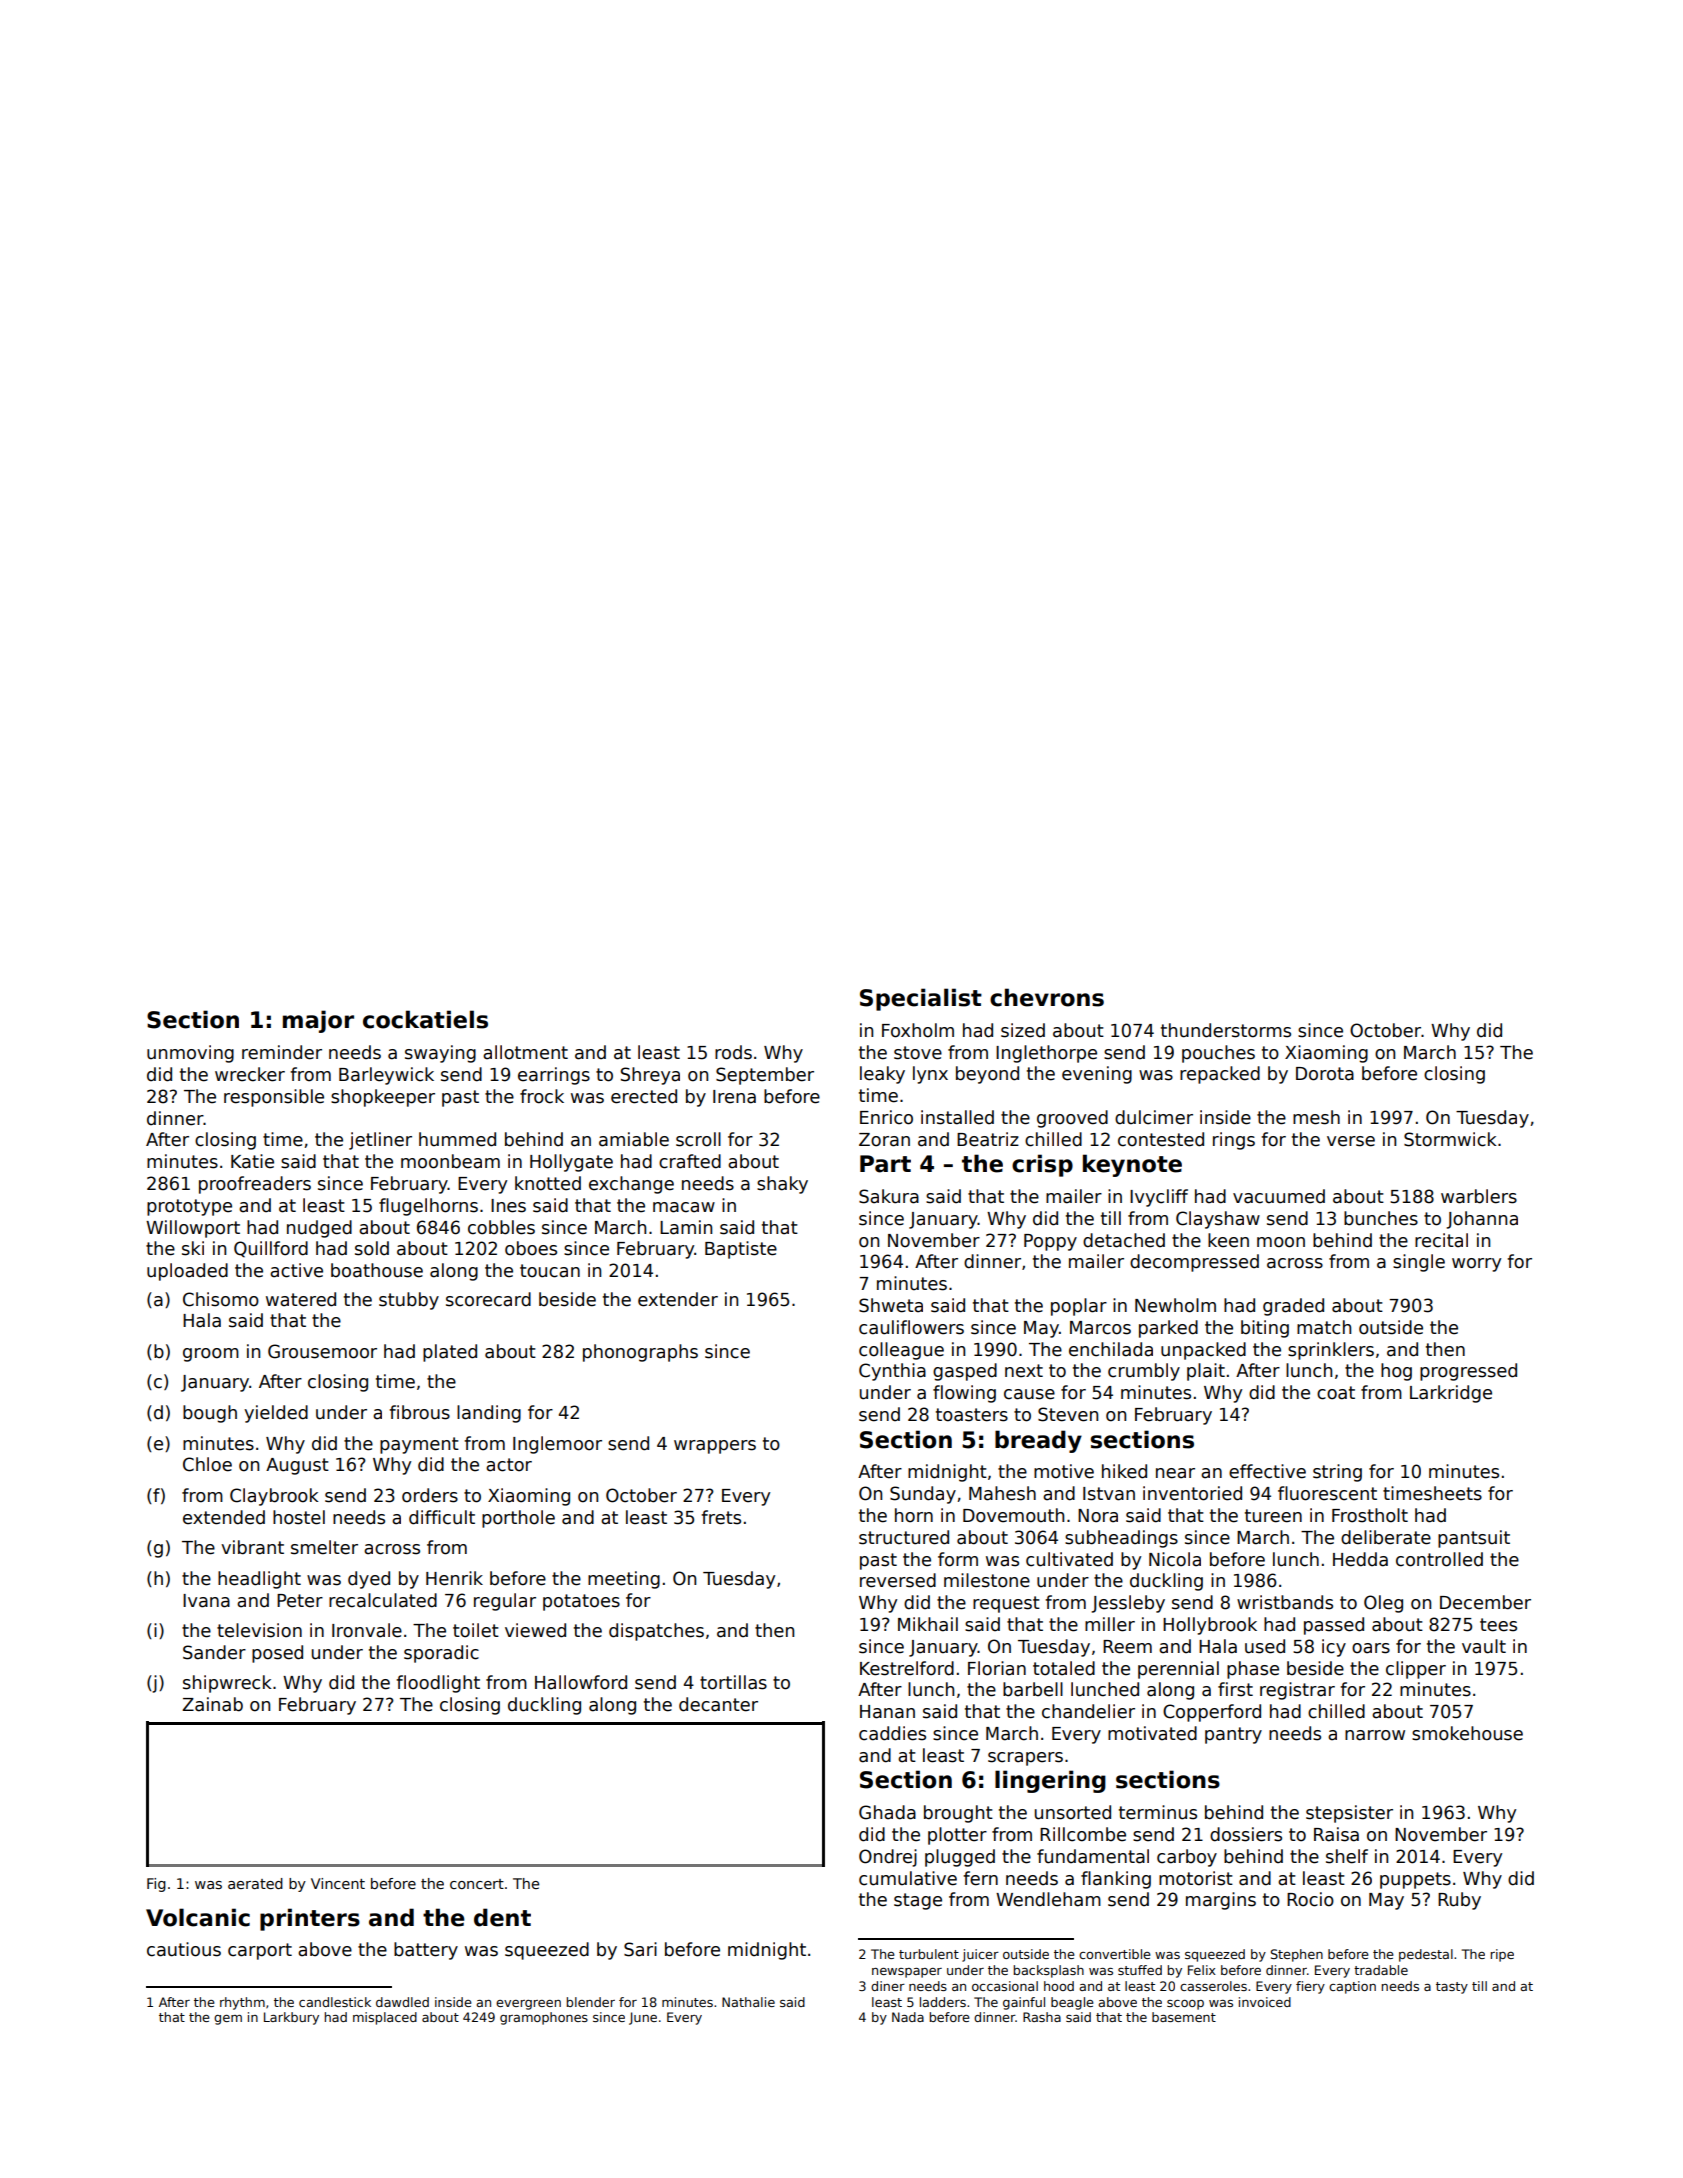  I want to click on pouches, so click(1218, 1054).
